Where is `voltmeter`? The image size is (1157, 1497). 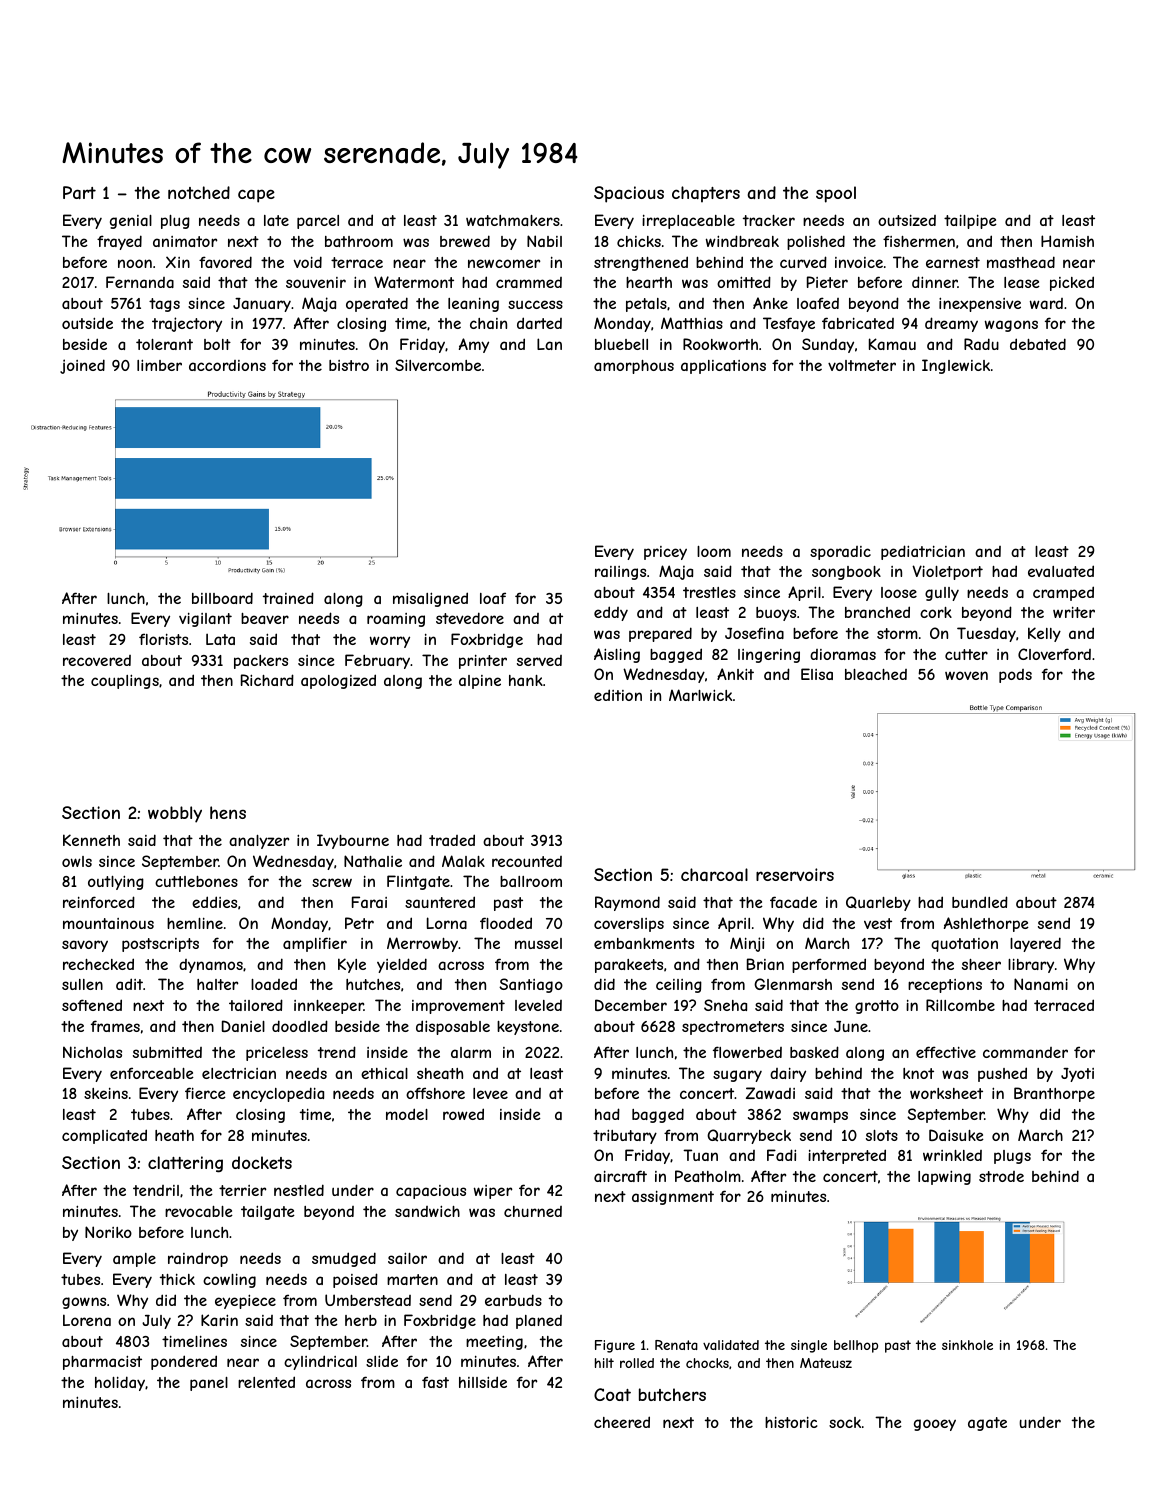 voltmeter is located at coordinates (862, 365).
